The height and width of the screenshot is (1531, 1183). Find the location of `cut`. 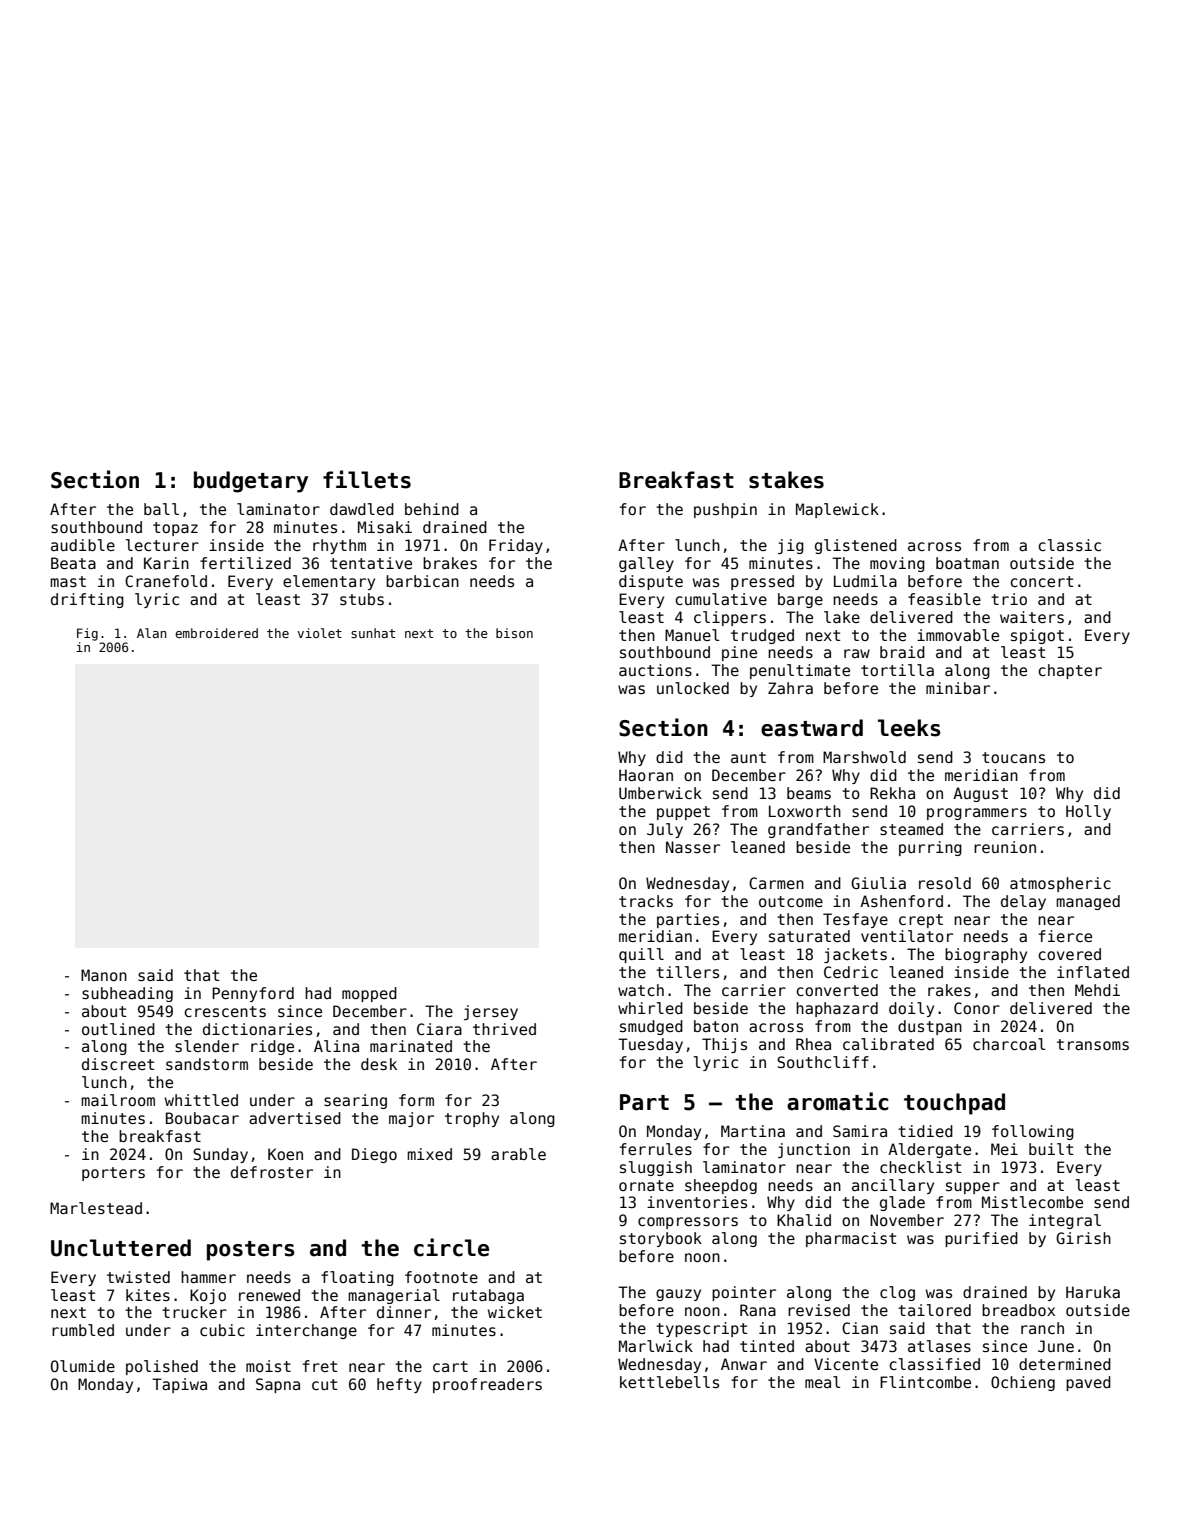

cut is located at coordinates (324, 1384).
